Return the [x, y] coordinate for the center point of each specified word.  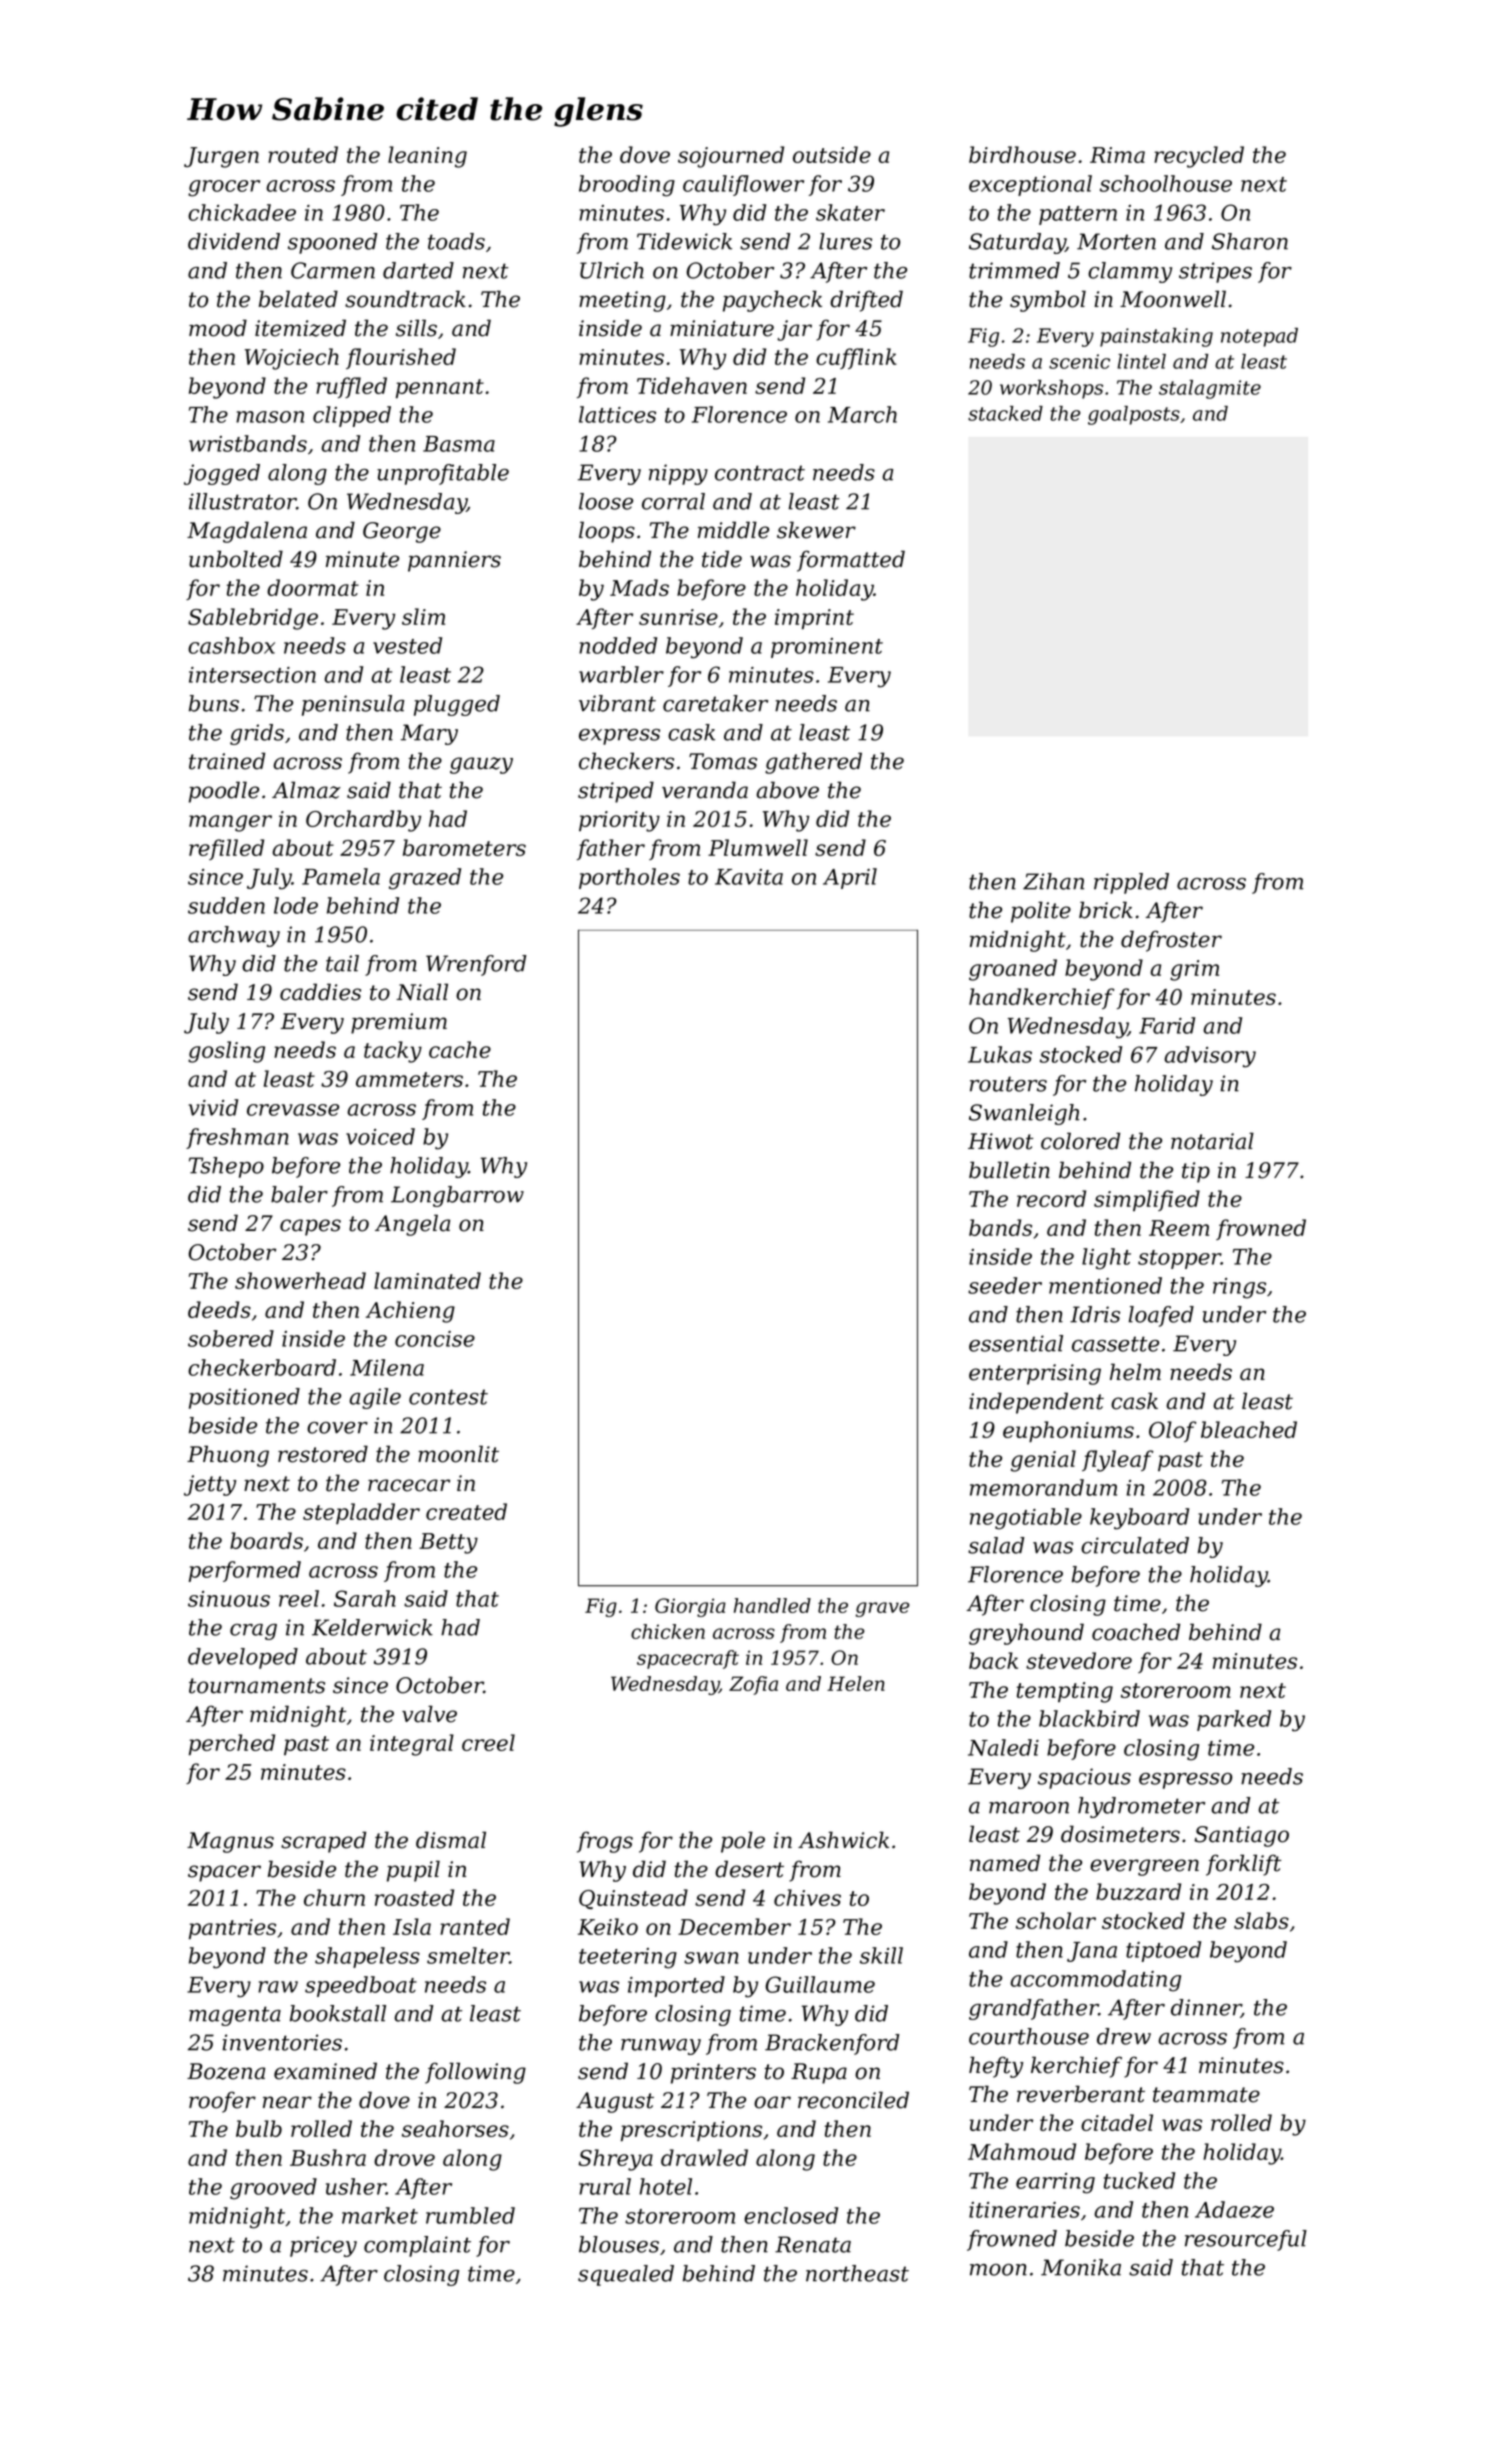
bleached [1249, 1429]
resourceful [1246, 2240]
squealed [626, 2275]
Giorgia [690, 1607]
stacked [1005, 413]
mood [218, 328]
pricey [323, 2246]
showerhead [300, 1280]
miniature [722, 328]
